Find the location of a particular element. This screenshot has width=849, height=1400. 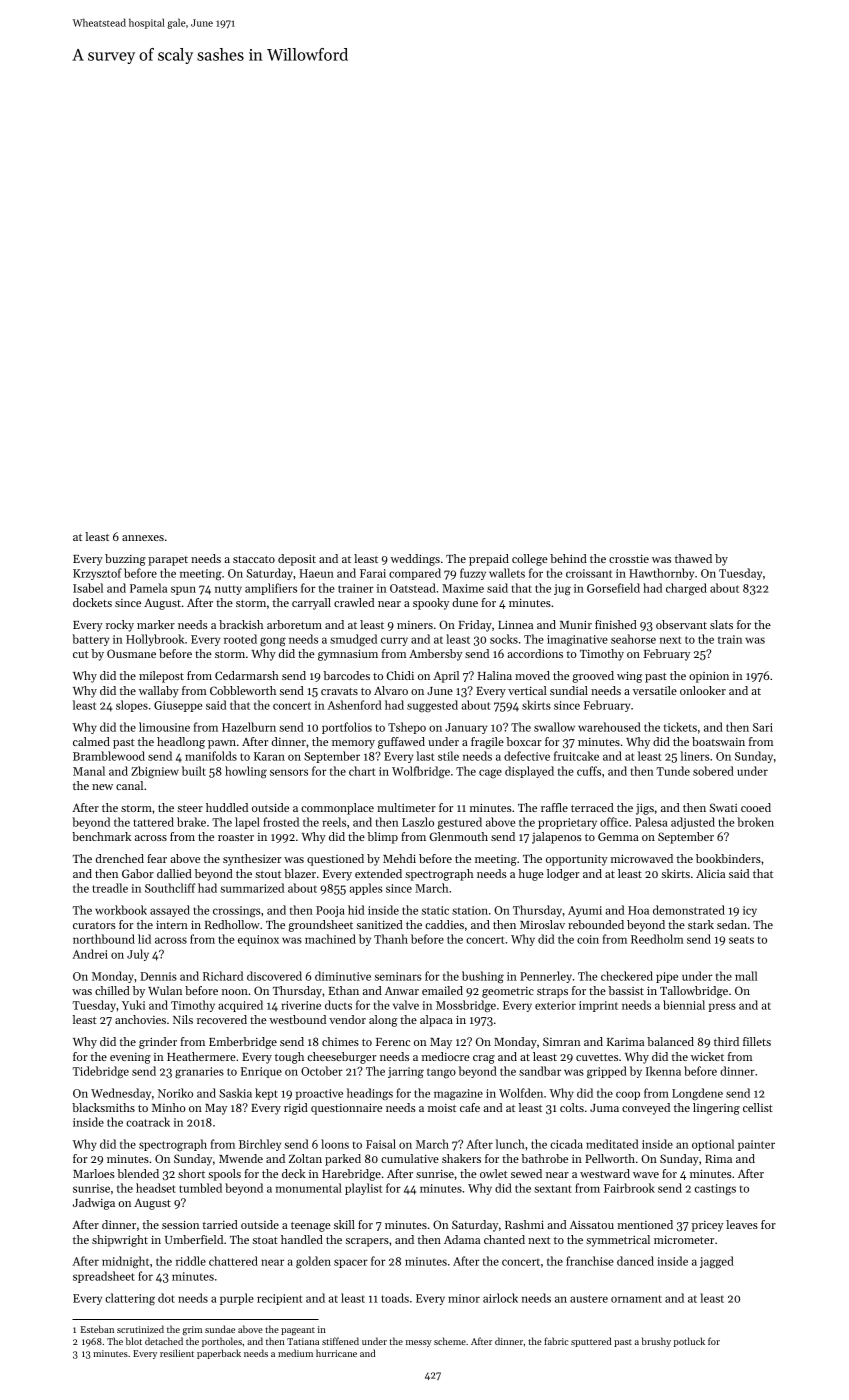

thawed is located at coordinates (693, 558).
